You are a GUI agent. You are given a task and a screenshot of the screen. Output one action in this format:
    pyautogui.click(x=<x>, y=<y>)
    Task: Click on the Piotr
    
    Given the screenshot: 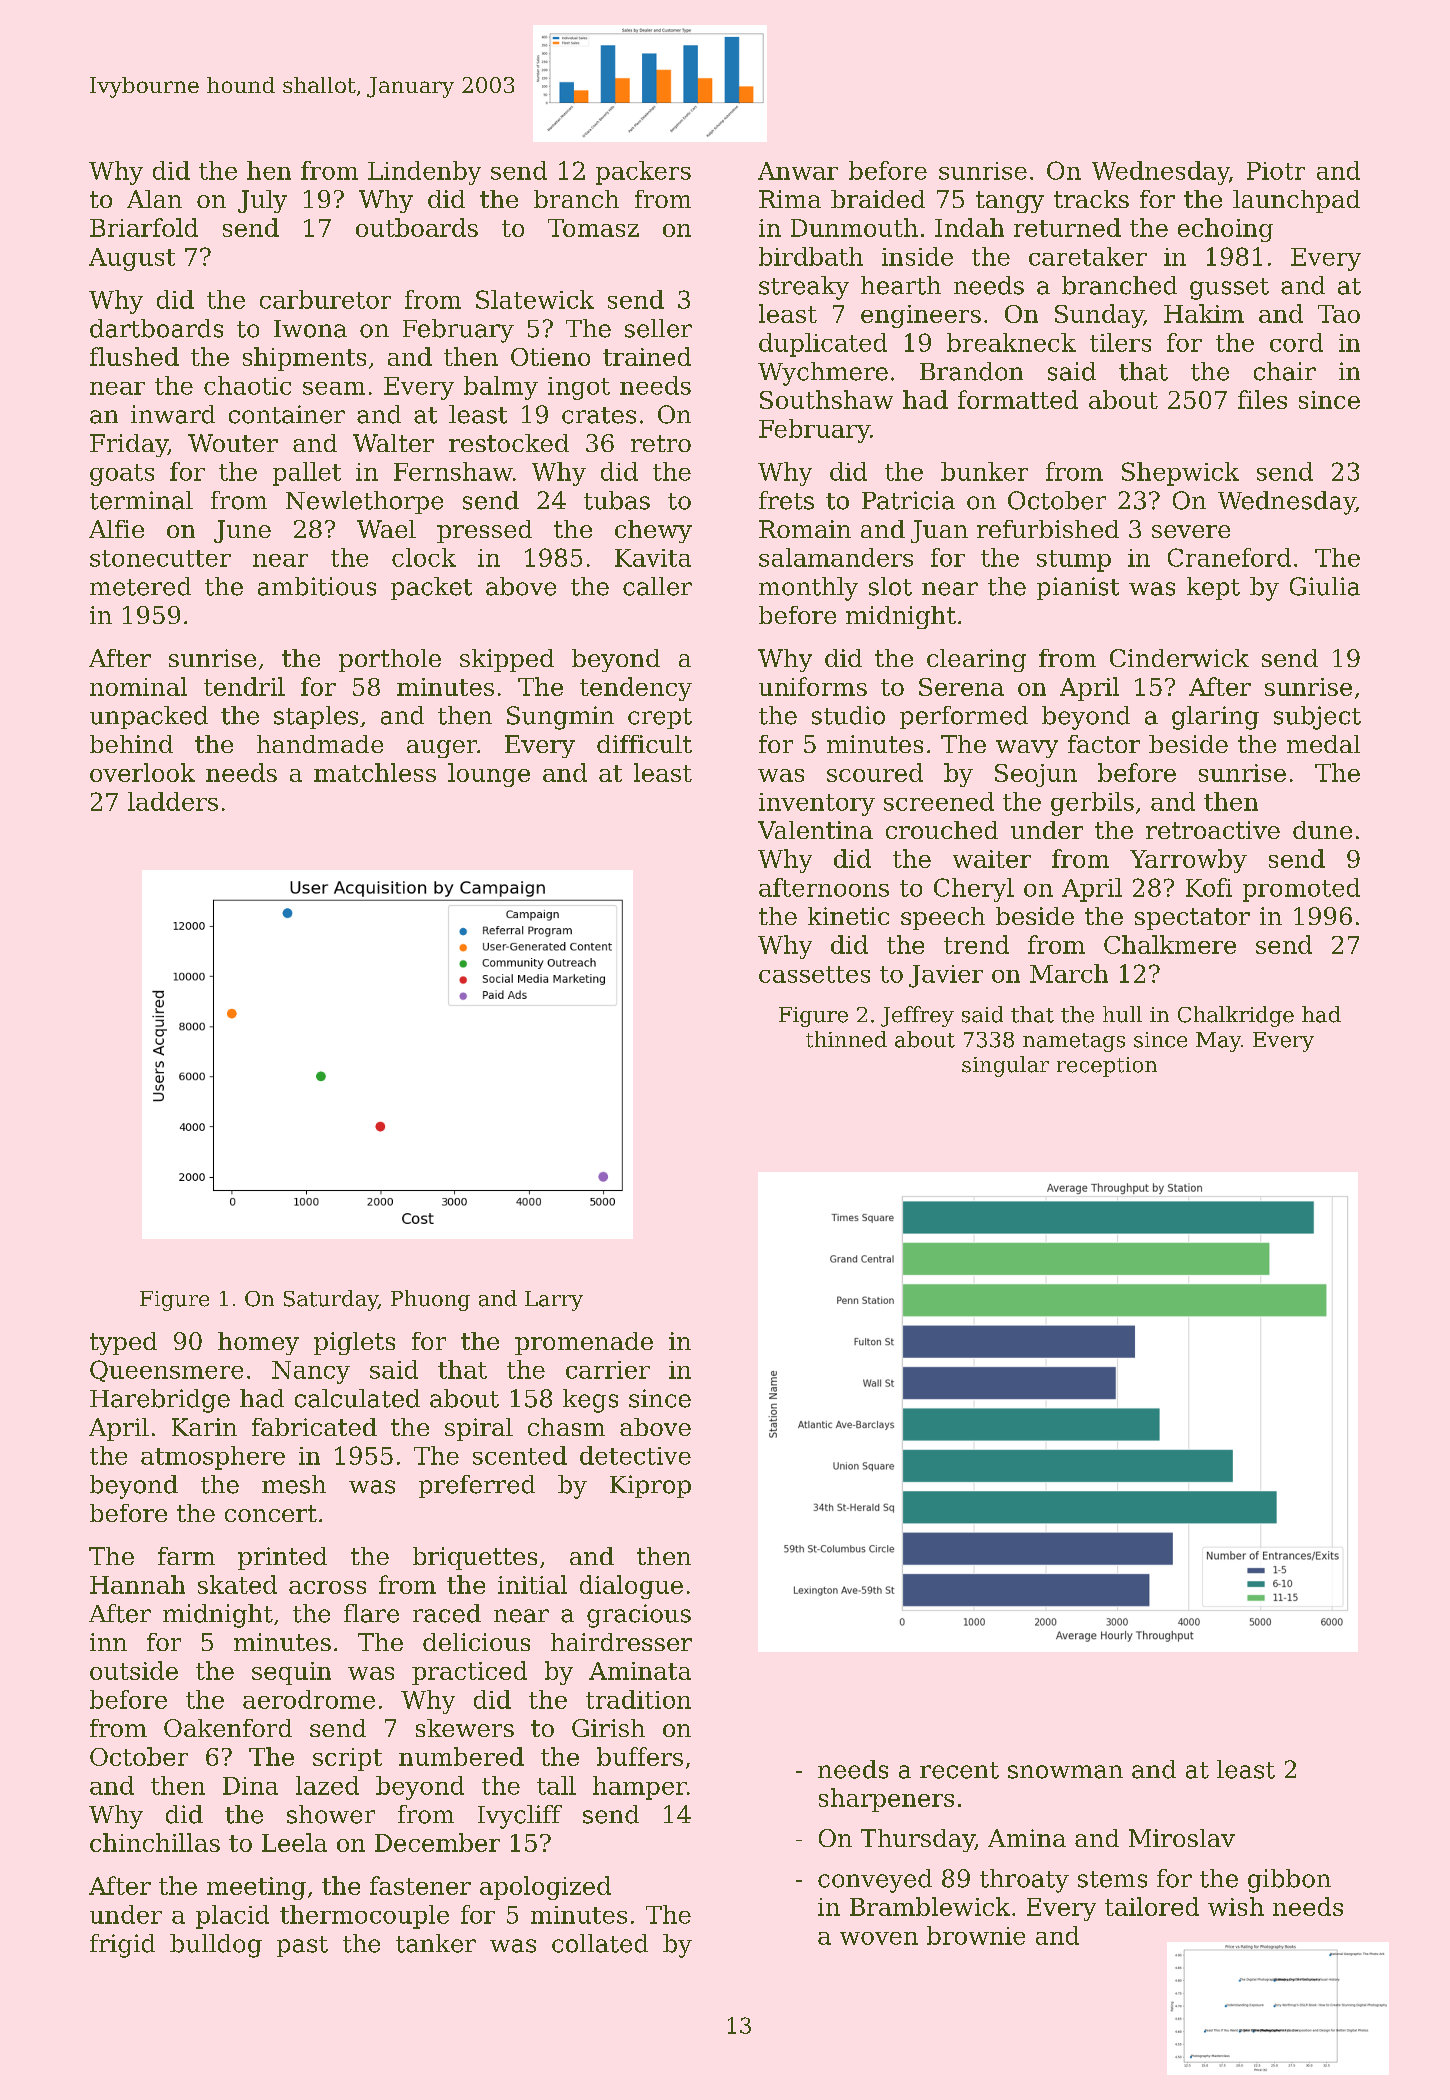 What is the action you would take?
    pyautogui.click(x=1276, y=171)
